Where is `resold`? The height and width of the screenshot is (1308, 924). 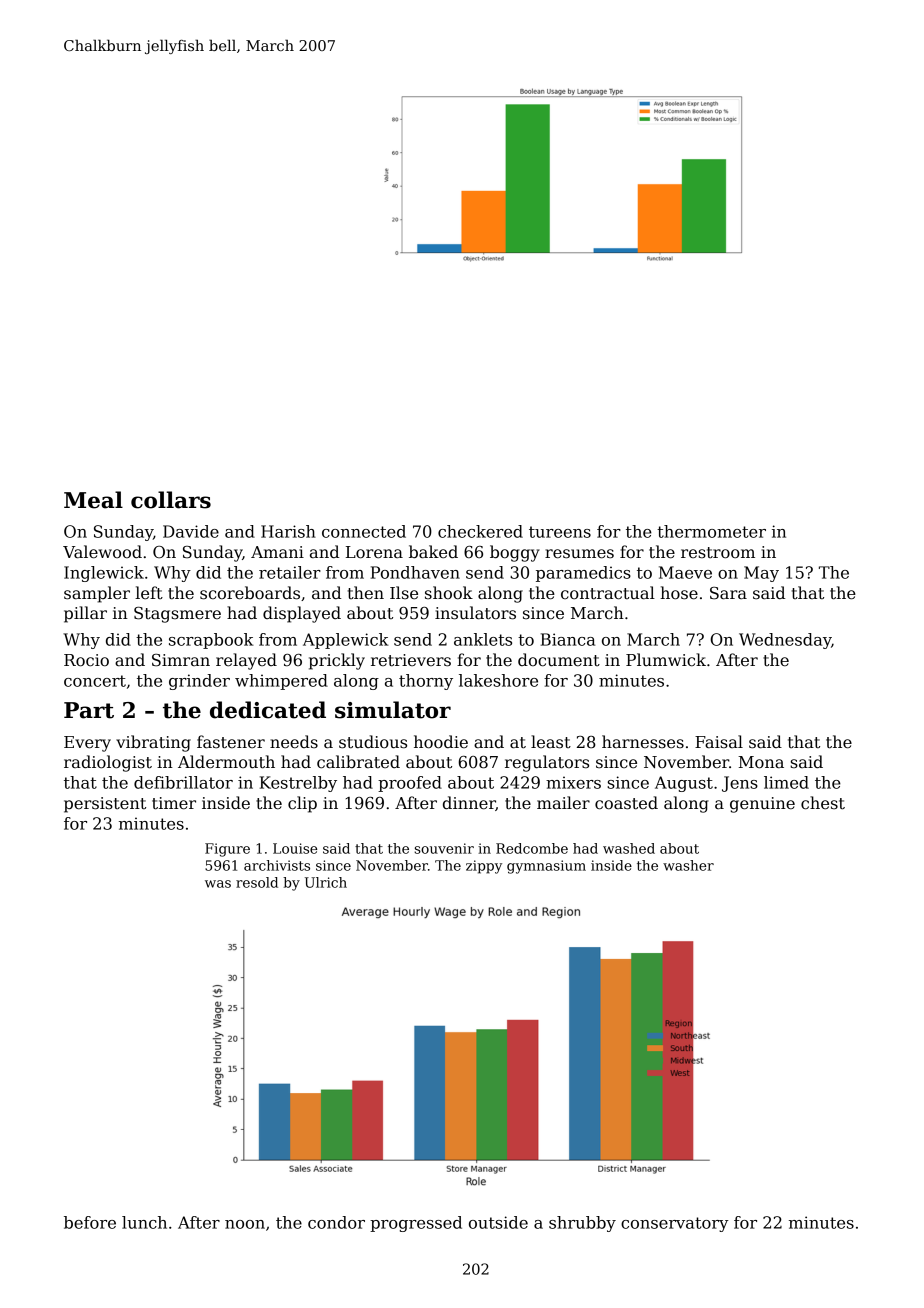
resold is located at coordinates (257, 882).
